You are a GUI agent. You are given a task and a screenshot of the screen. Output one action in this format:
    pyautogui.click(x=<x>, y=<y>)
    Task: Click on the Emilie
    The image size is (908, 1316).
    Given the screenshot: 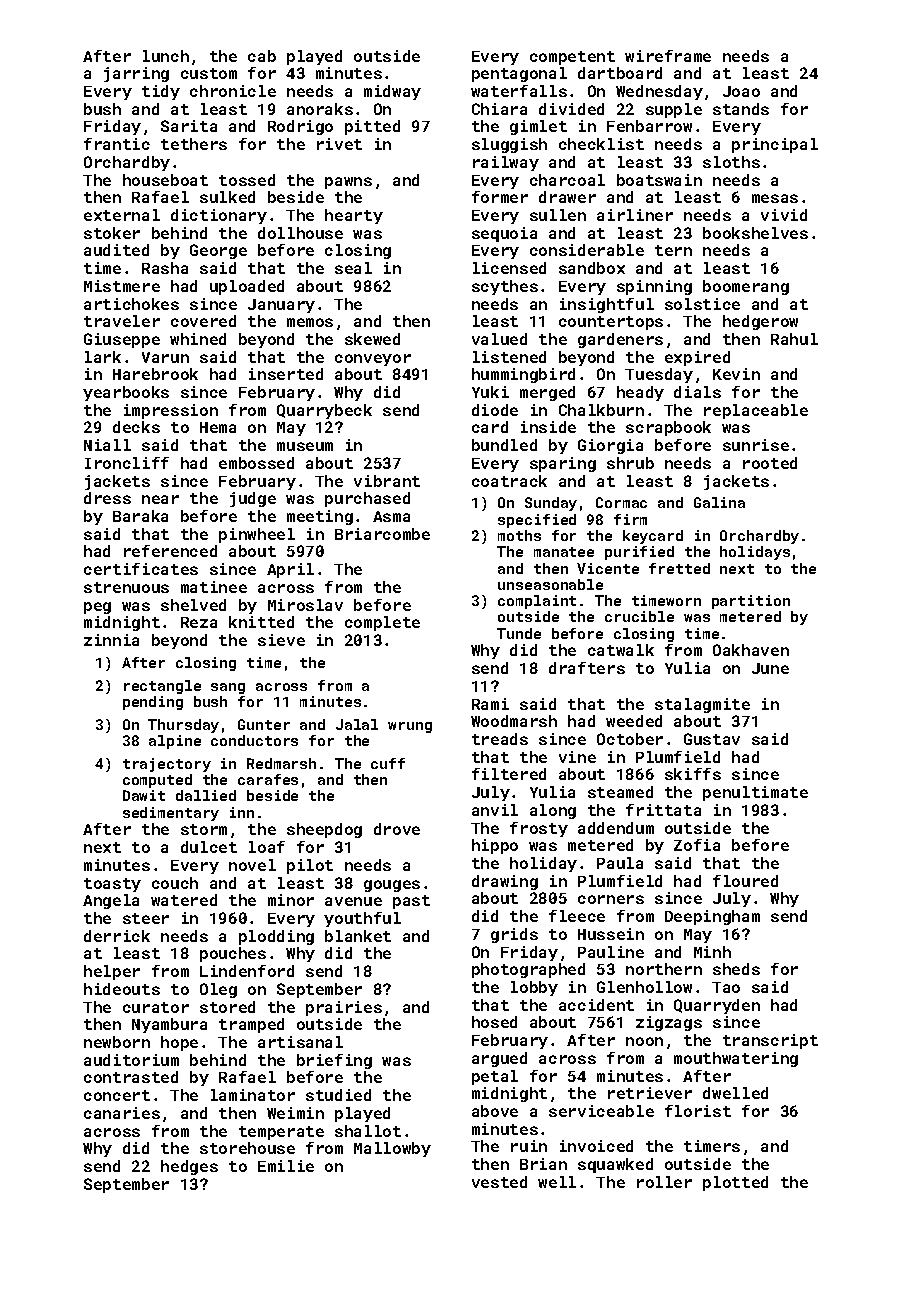 What is the action you would take?
    pyautogui.click(x=286, y=1166)
